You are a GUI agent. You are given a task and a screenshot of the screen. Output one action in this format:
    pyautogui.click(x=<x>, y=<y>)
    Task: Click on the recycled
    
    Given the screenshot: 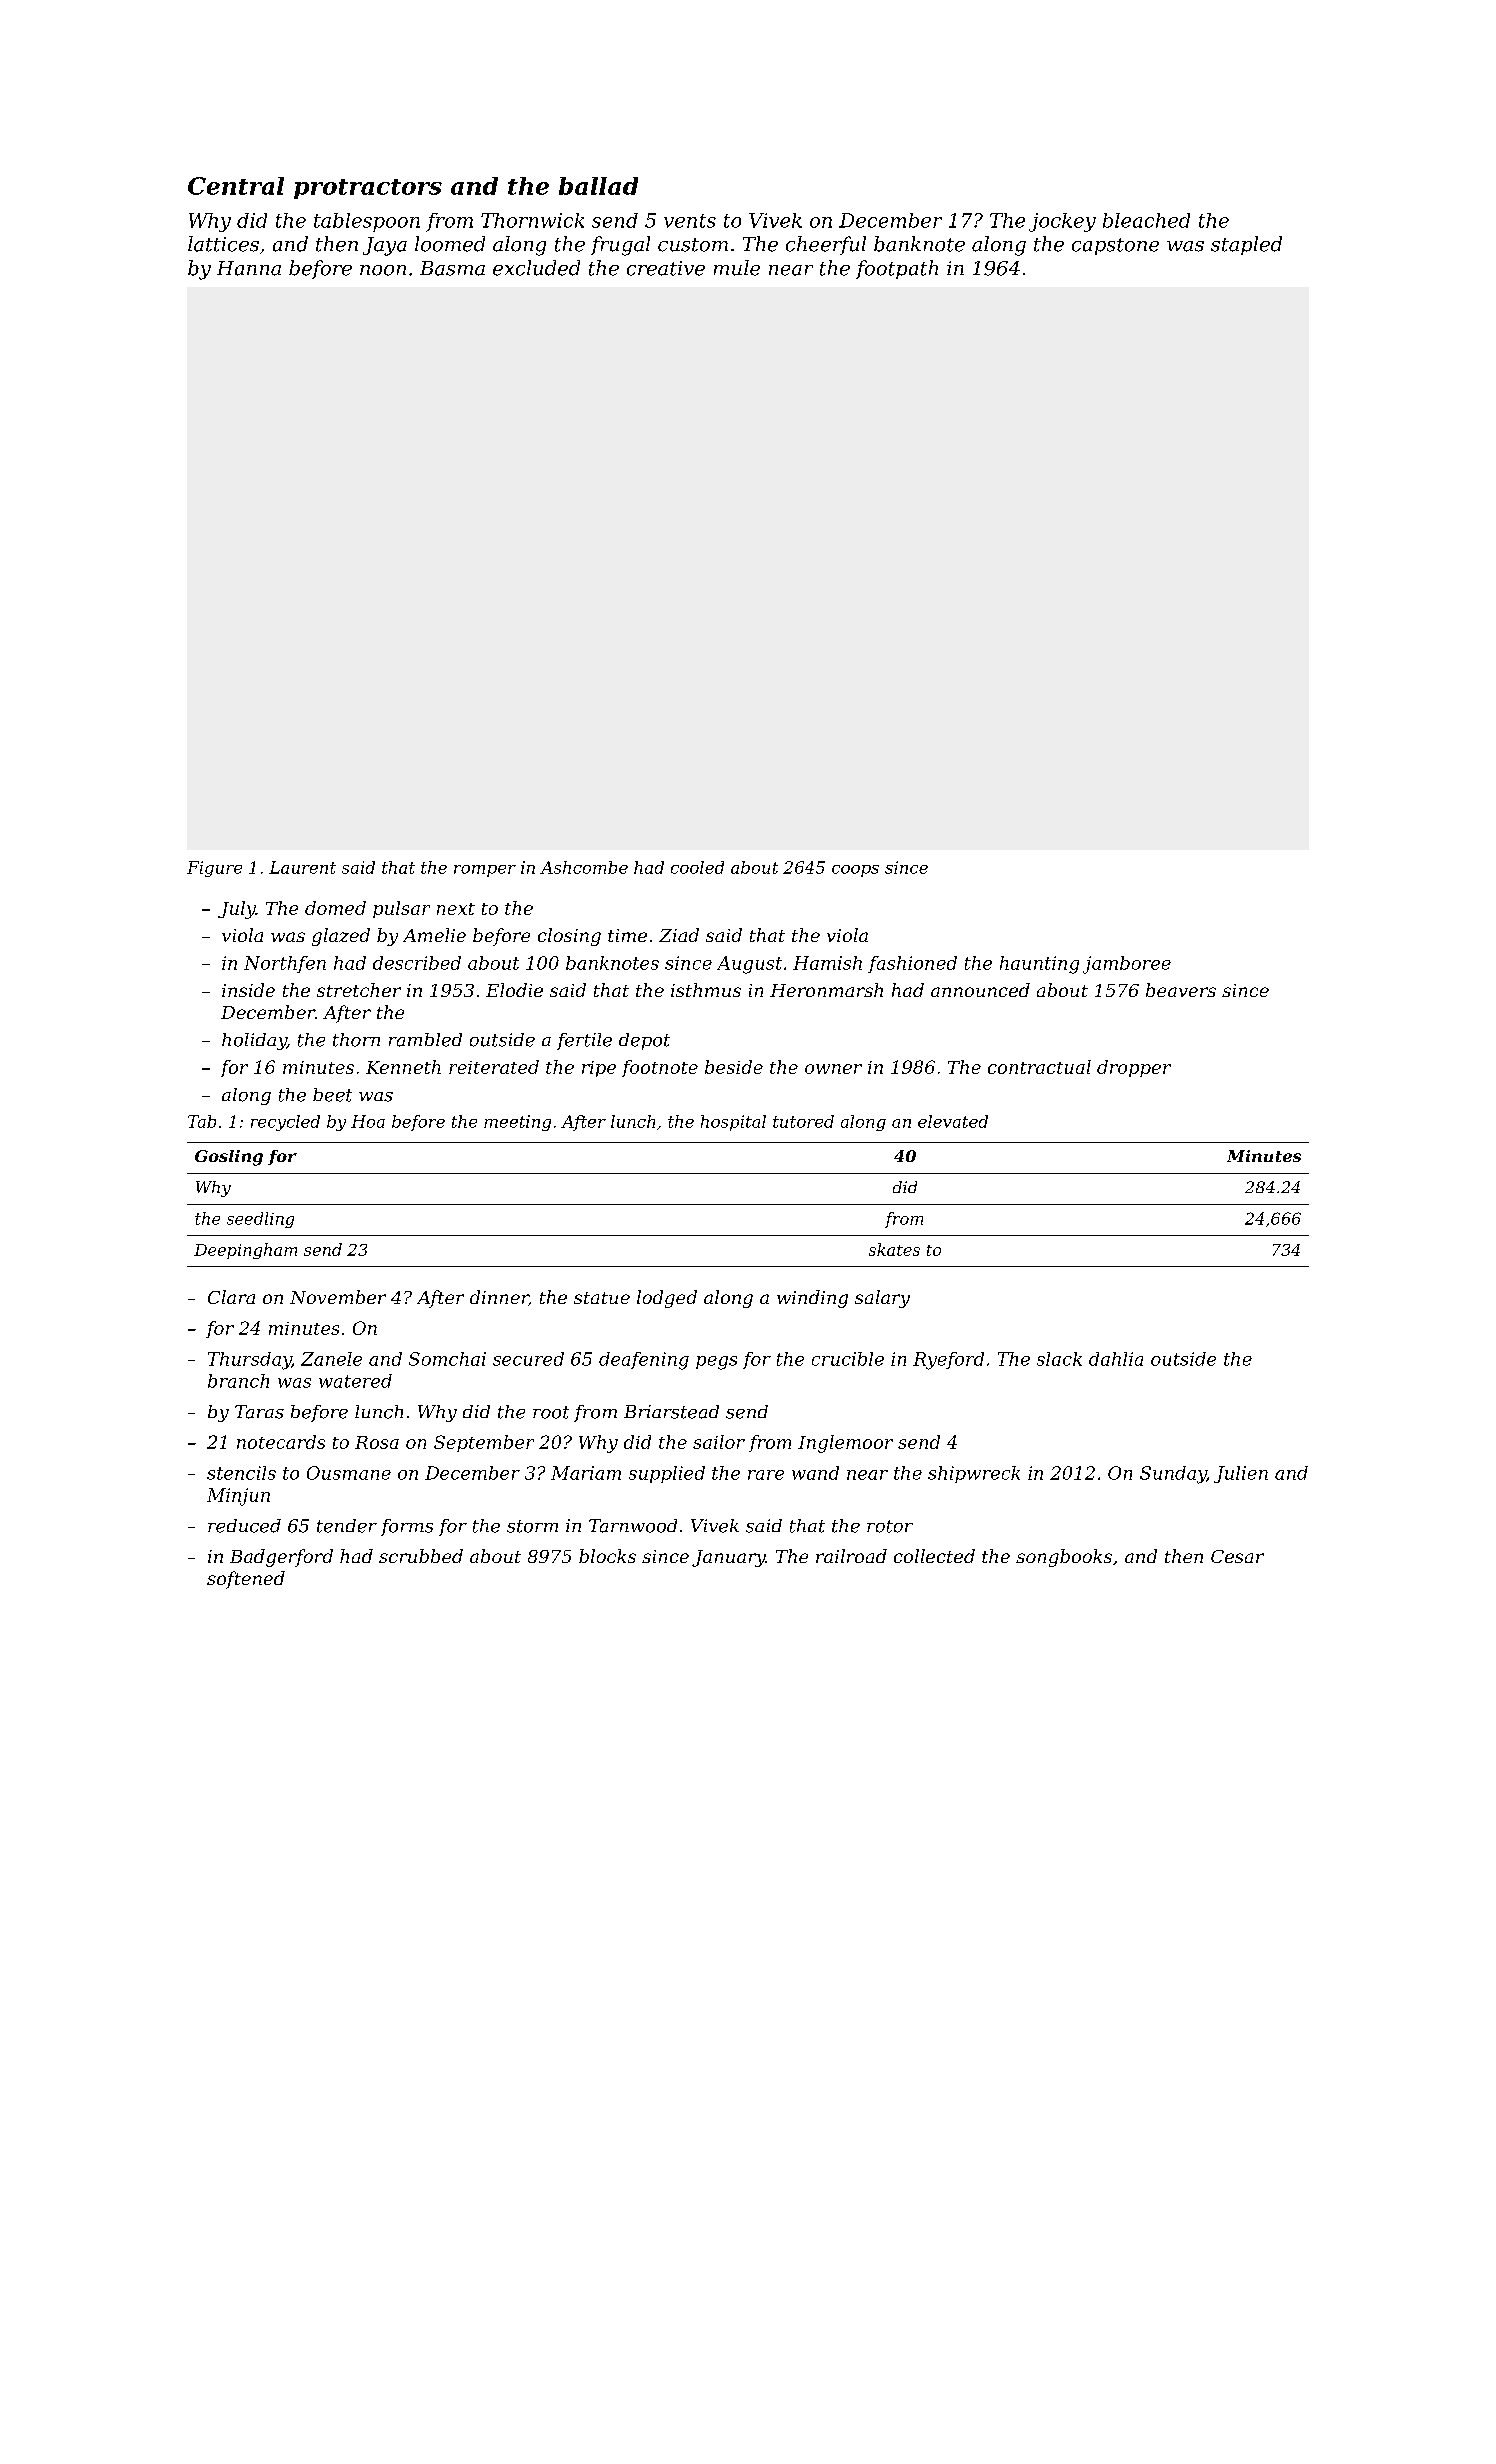 What is the action you would take?
    pyautogui.click(x=285, y=1123)
